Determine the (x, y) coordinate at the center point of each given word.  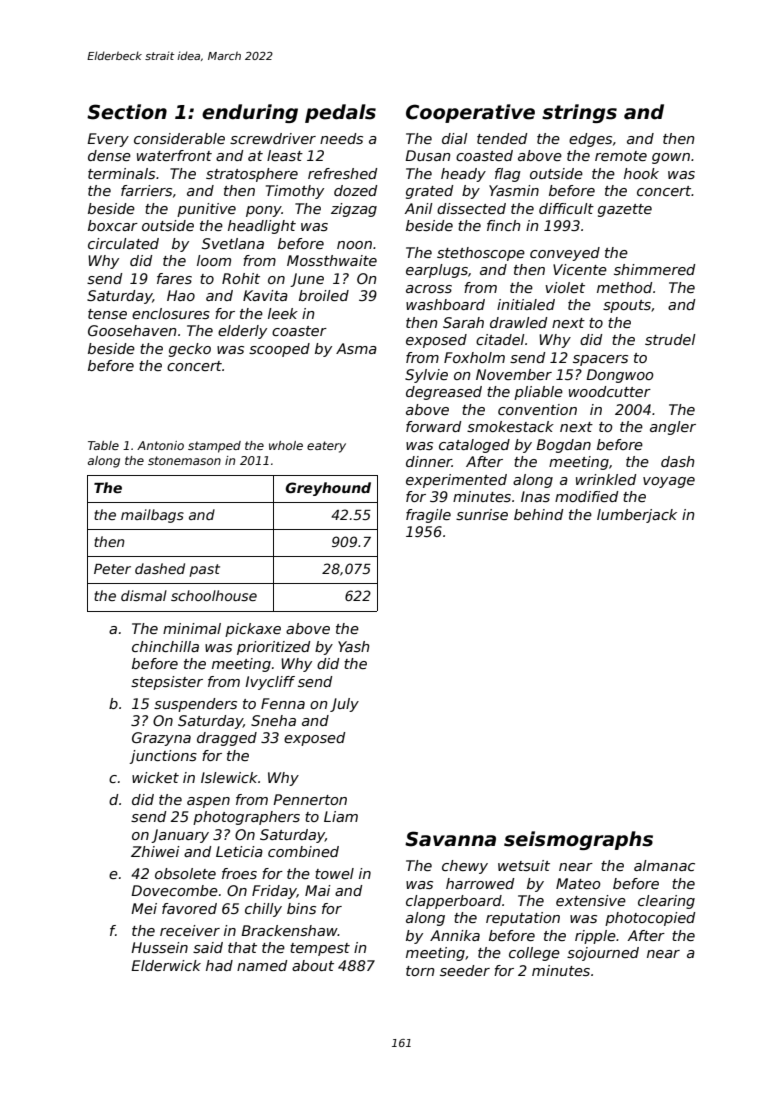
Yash (354, 646)
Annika (455, 935)
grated (429, 192)
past (204, 570)
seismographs (578, 840)
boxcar (113, 225)
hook (641, 173)
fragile (428, 516)
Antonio (160, 445)
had (219, 965)
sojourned (603, 954)
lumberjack (637, 516)
